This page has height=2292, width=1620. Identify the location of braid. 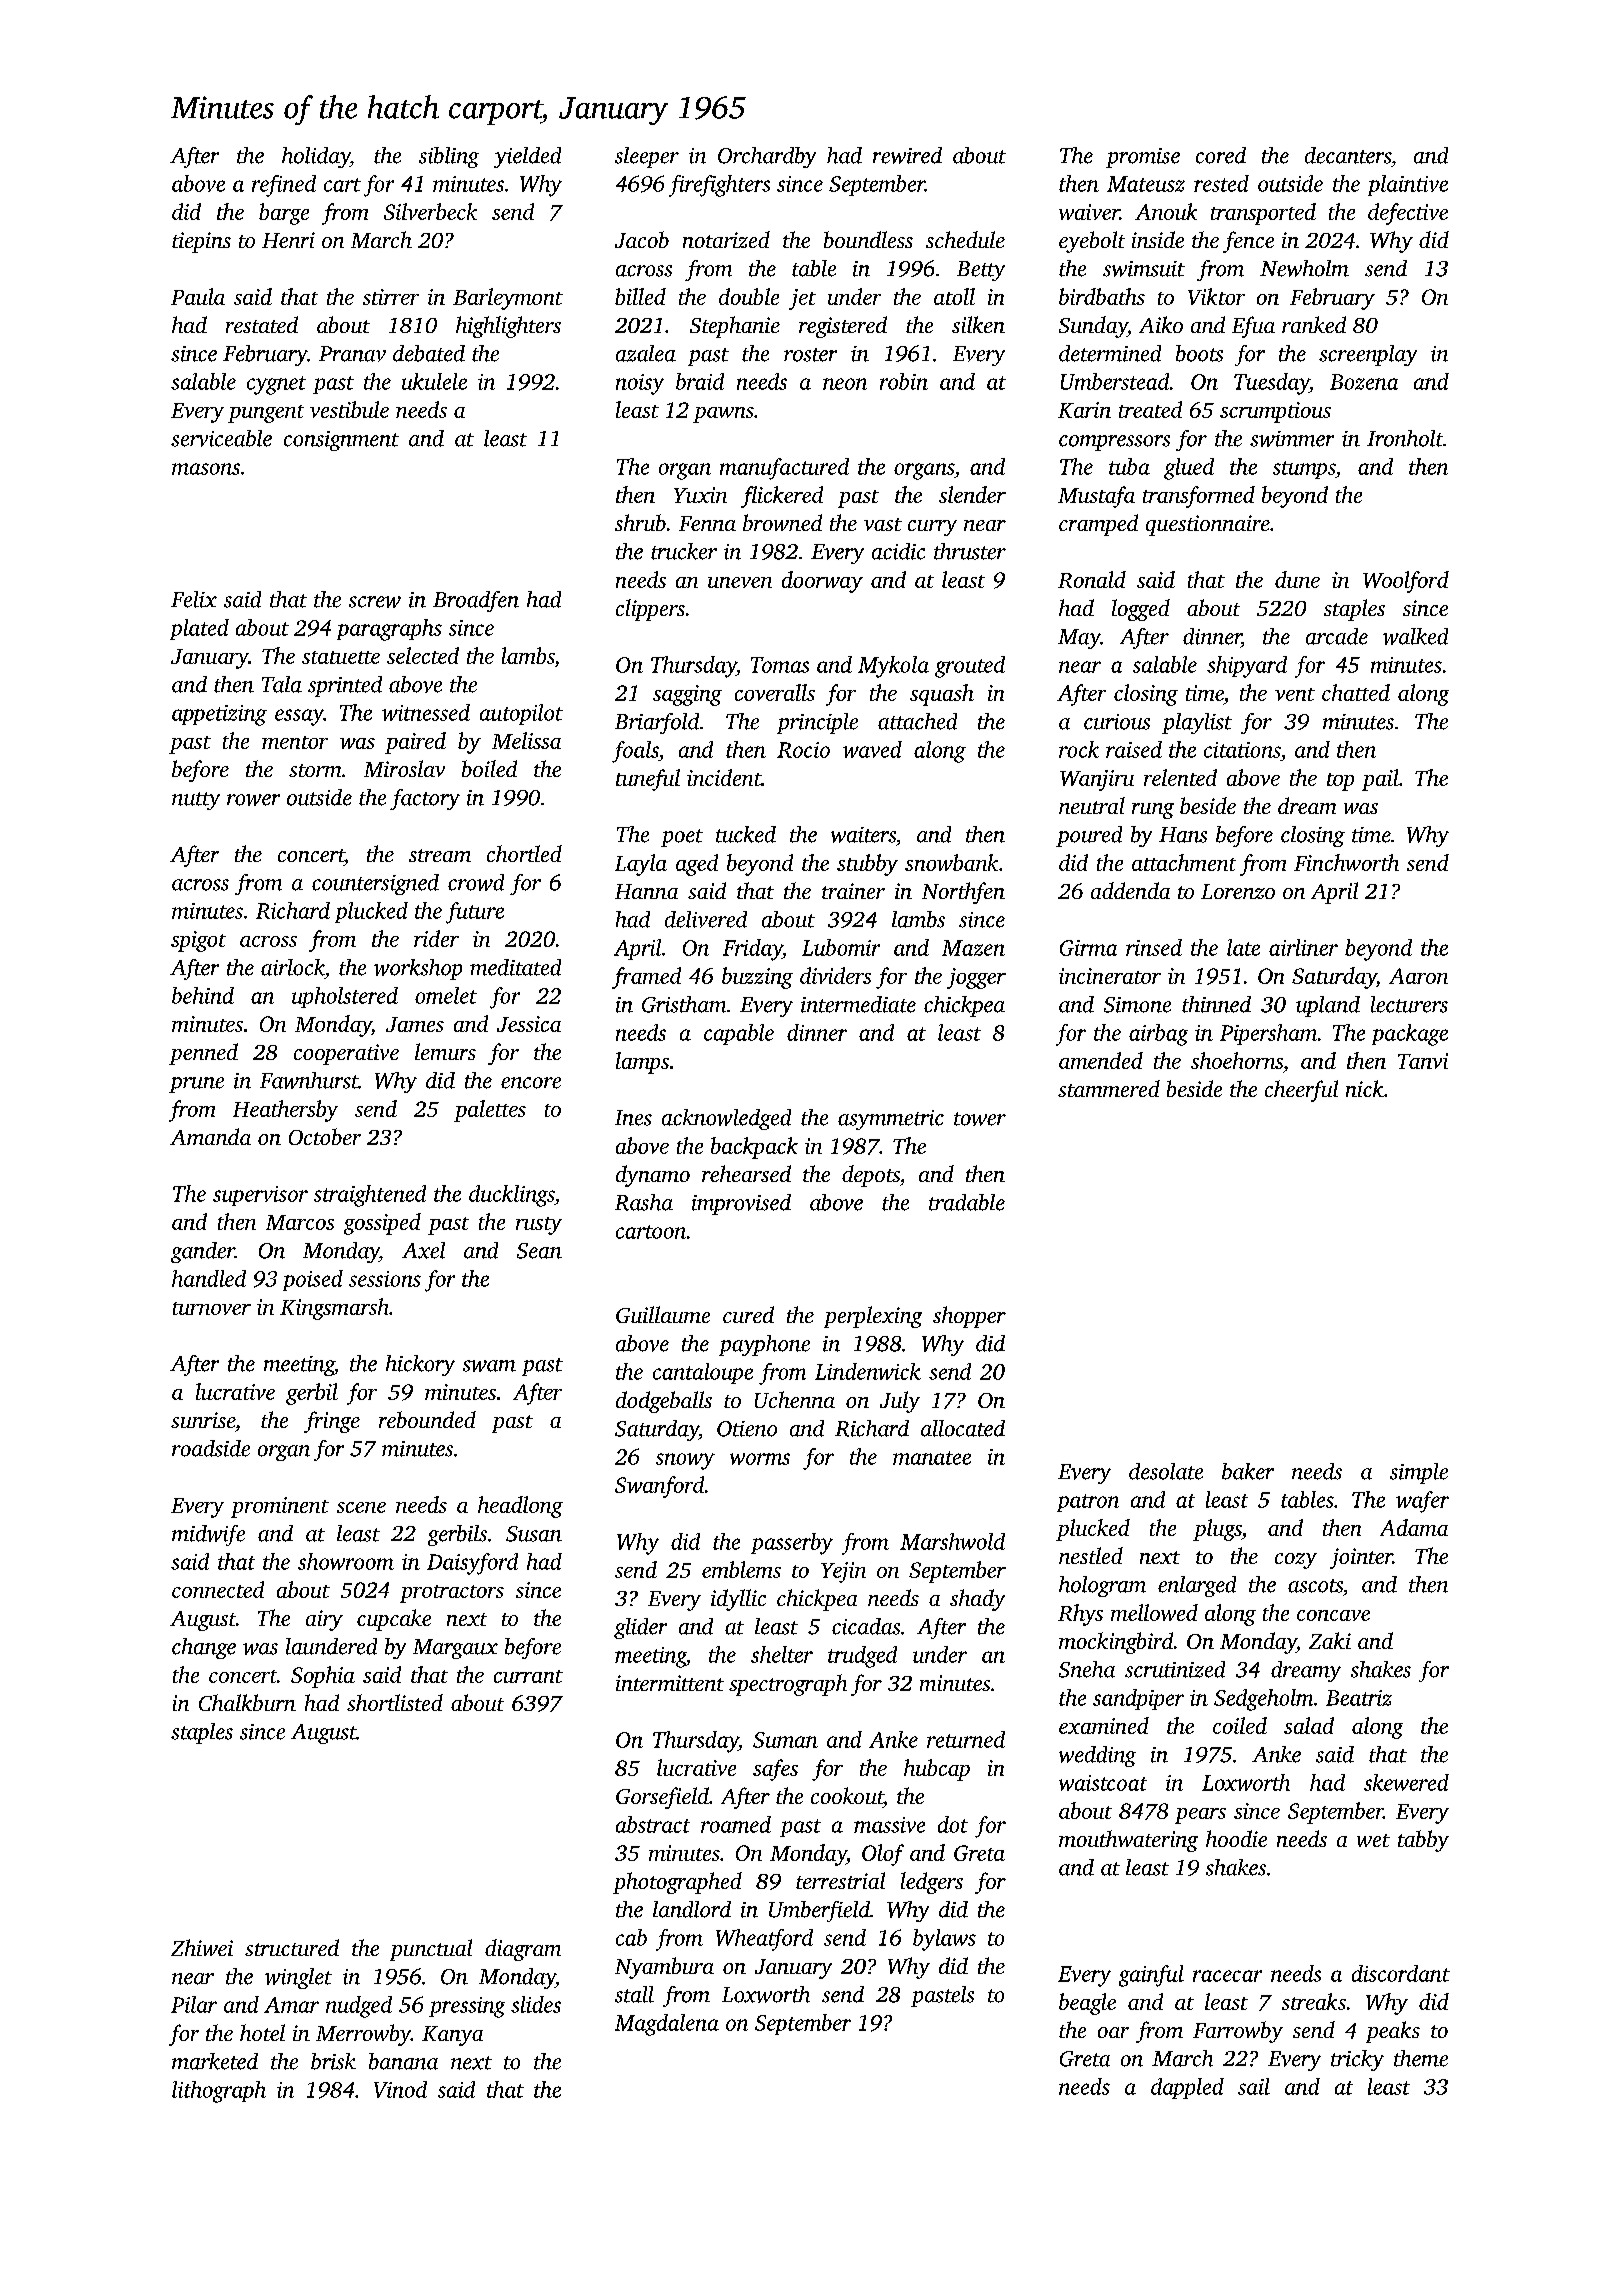
(700, 381).
